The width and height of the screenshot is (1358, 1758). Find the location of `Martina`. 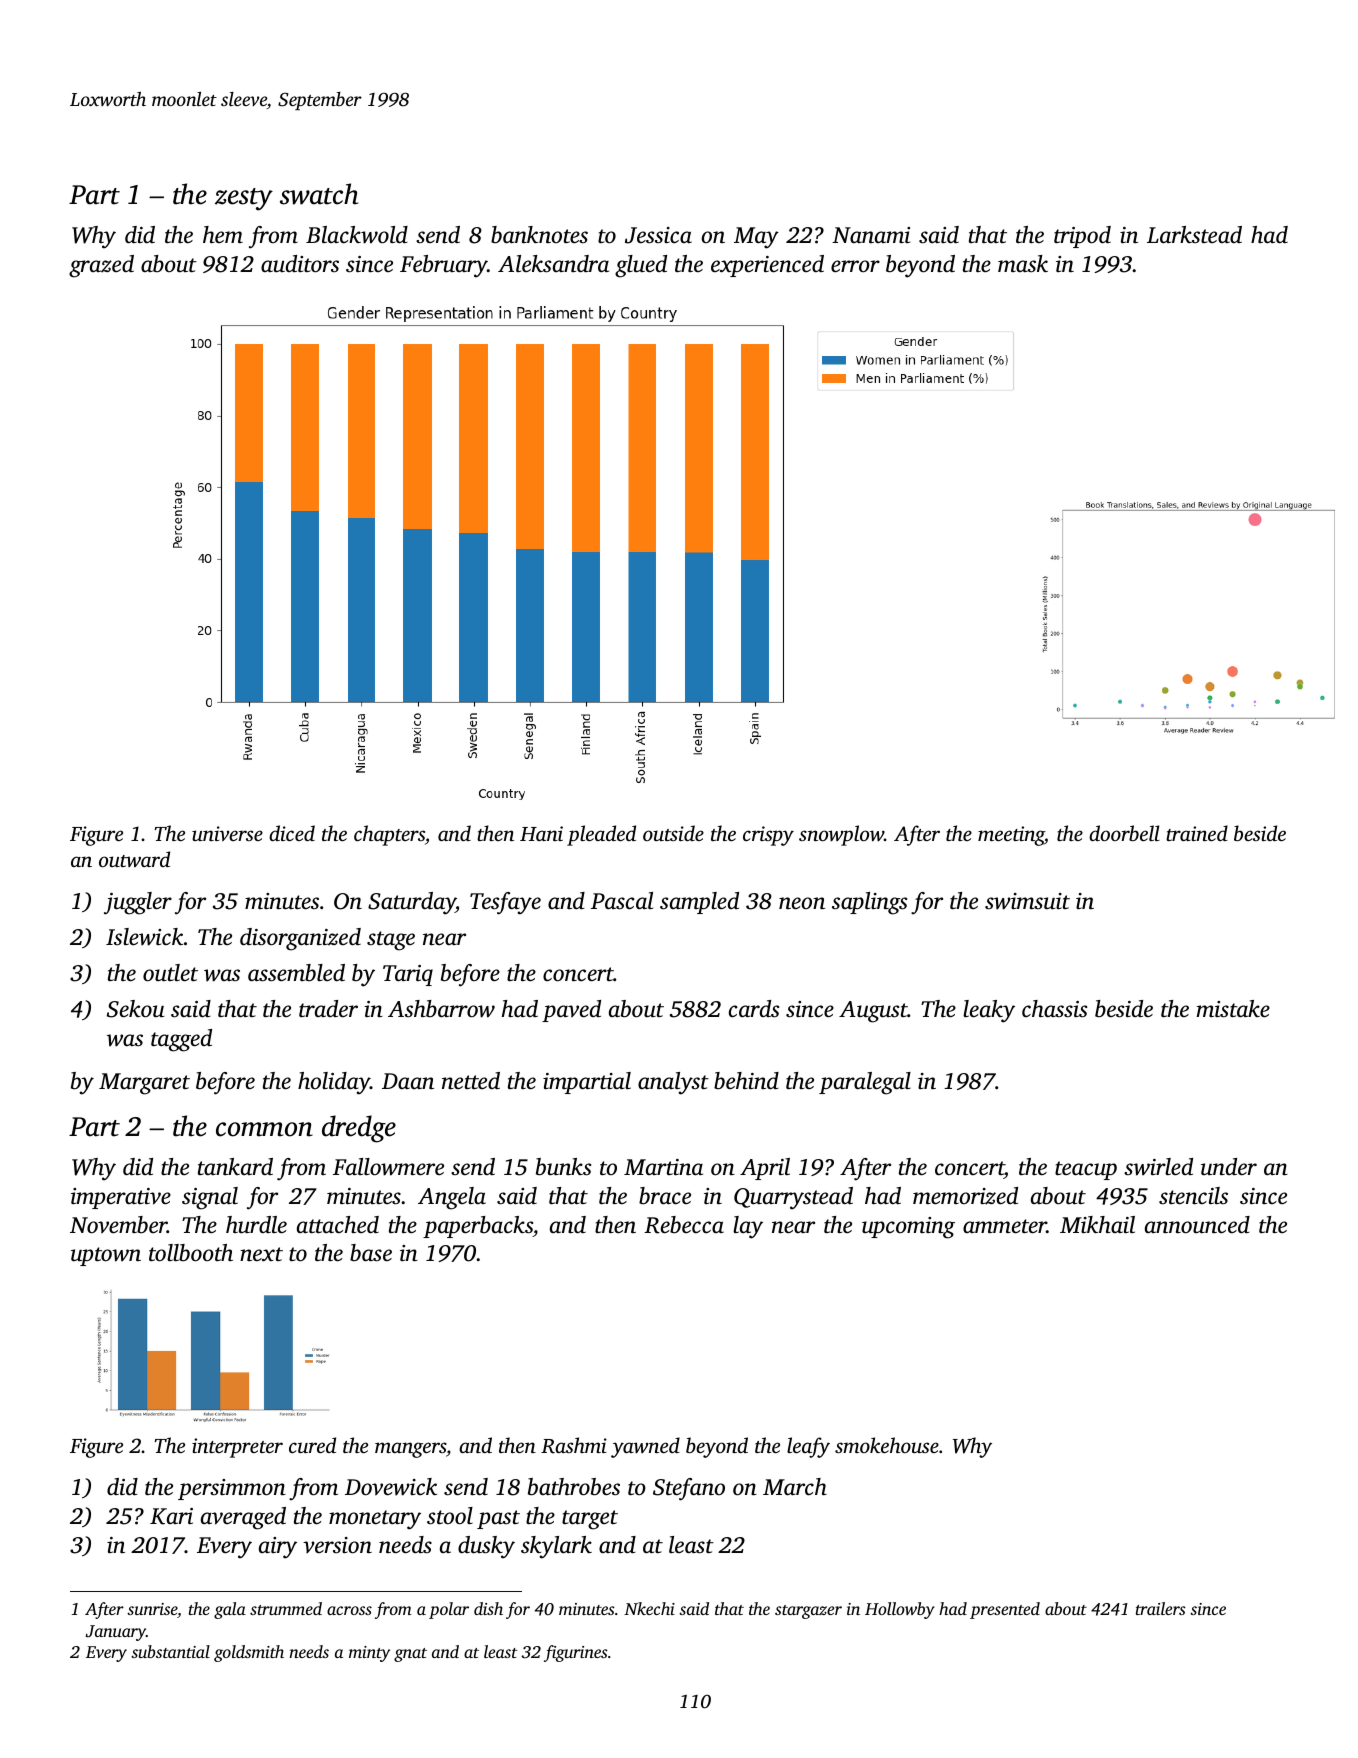

Martina is located at coordinates (663, 1167).
